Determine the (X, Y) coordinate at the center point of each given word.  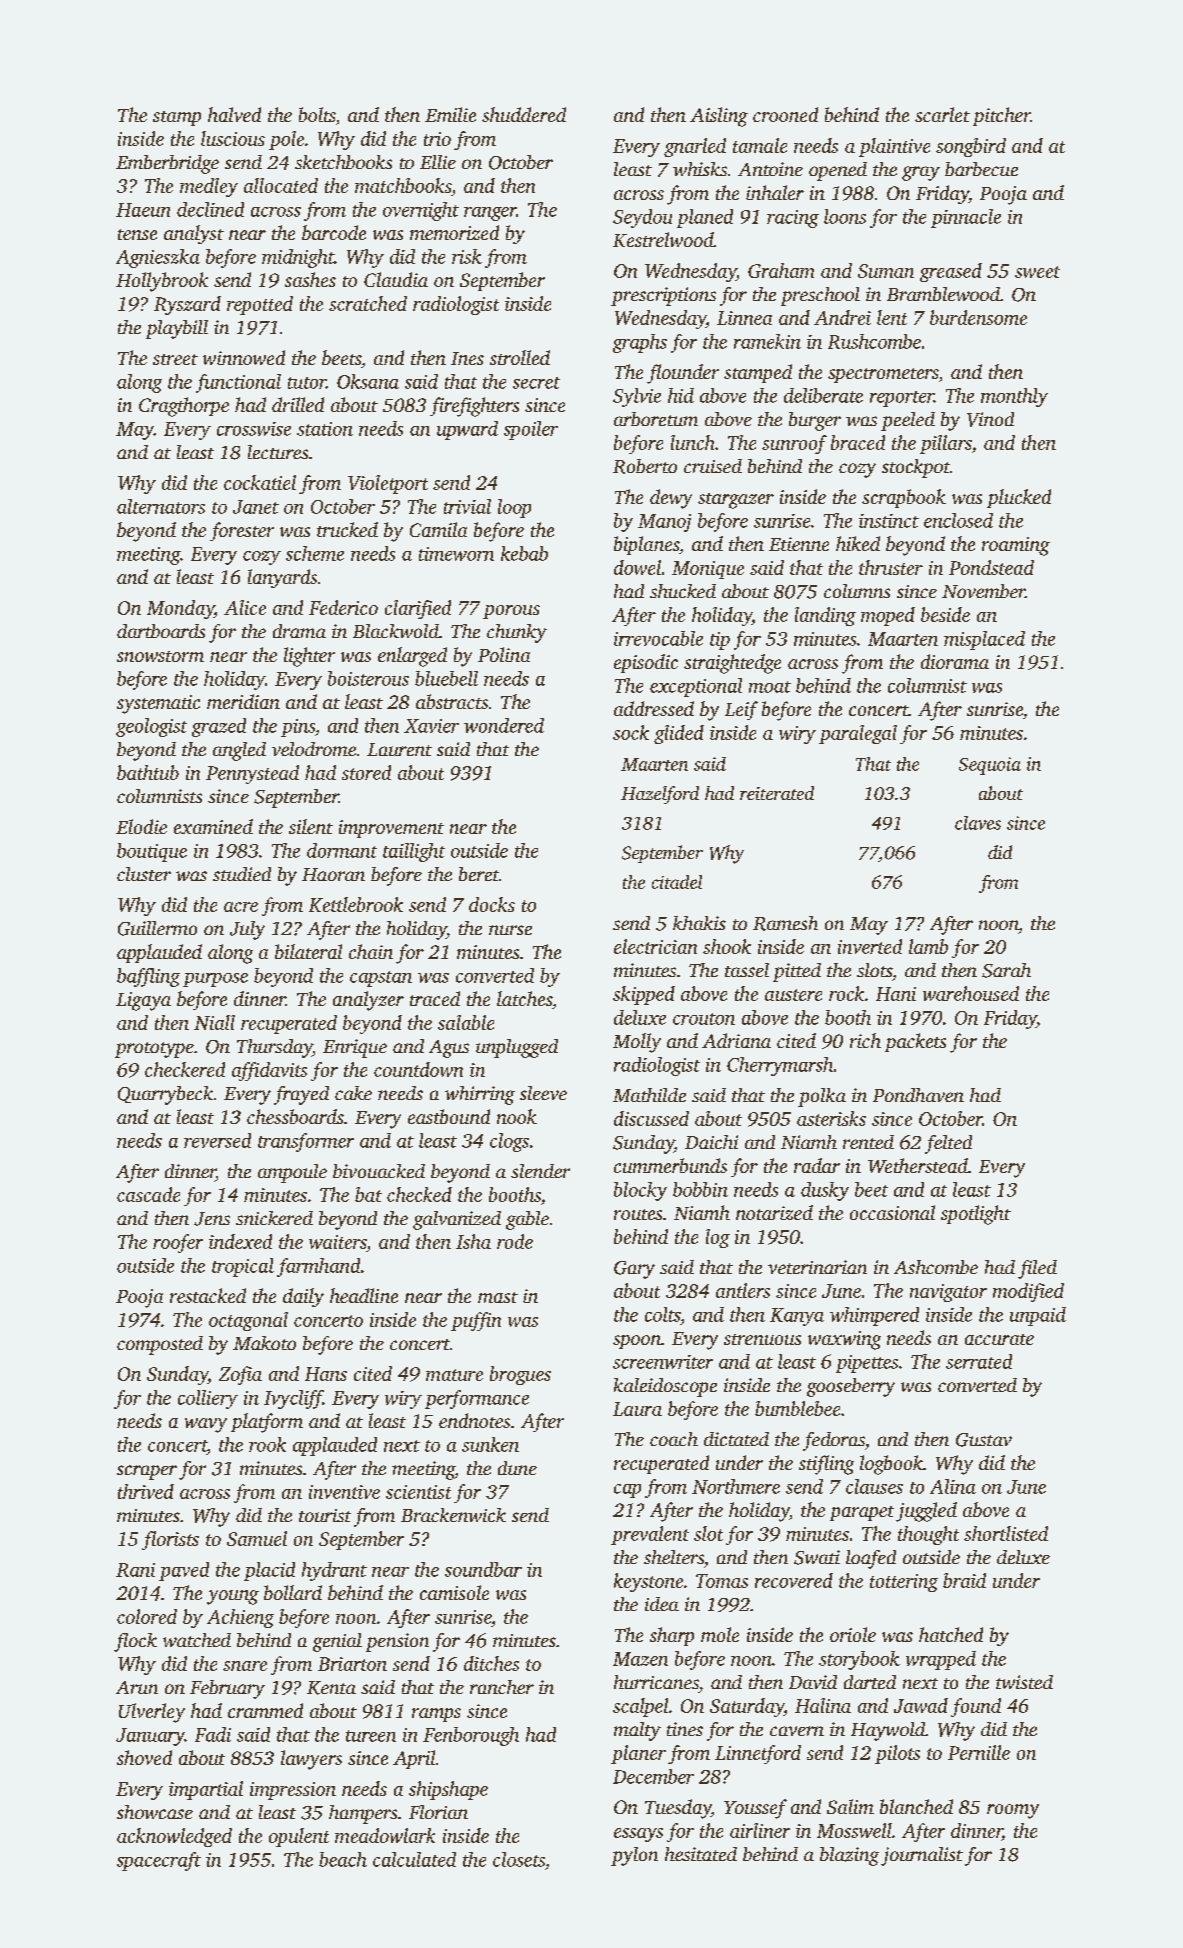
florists (170, 1540)
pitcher (1001, 116)
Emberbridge (167, 164)
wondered (504, 725)
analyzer (368, 1001)
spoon (637, 1342)
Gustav (984, 1440)
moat (770, 687)
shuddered (524, 114)
